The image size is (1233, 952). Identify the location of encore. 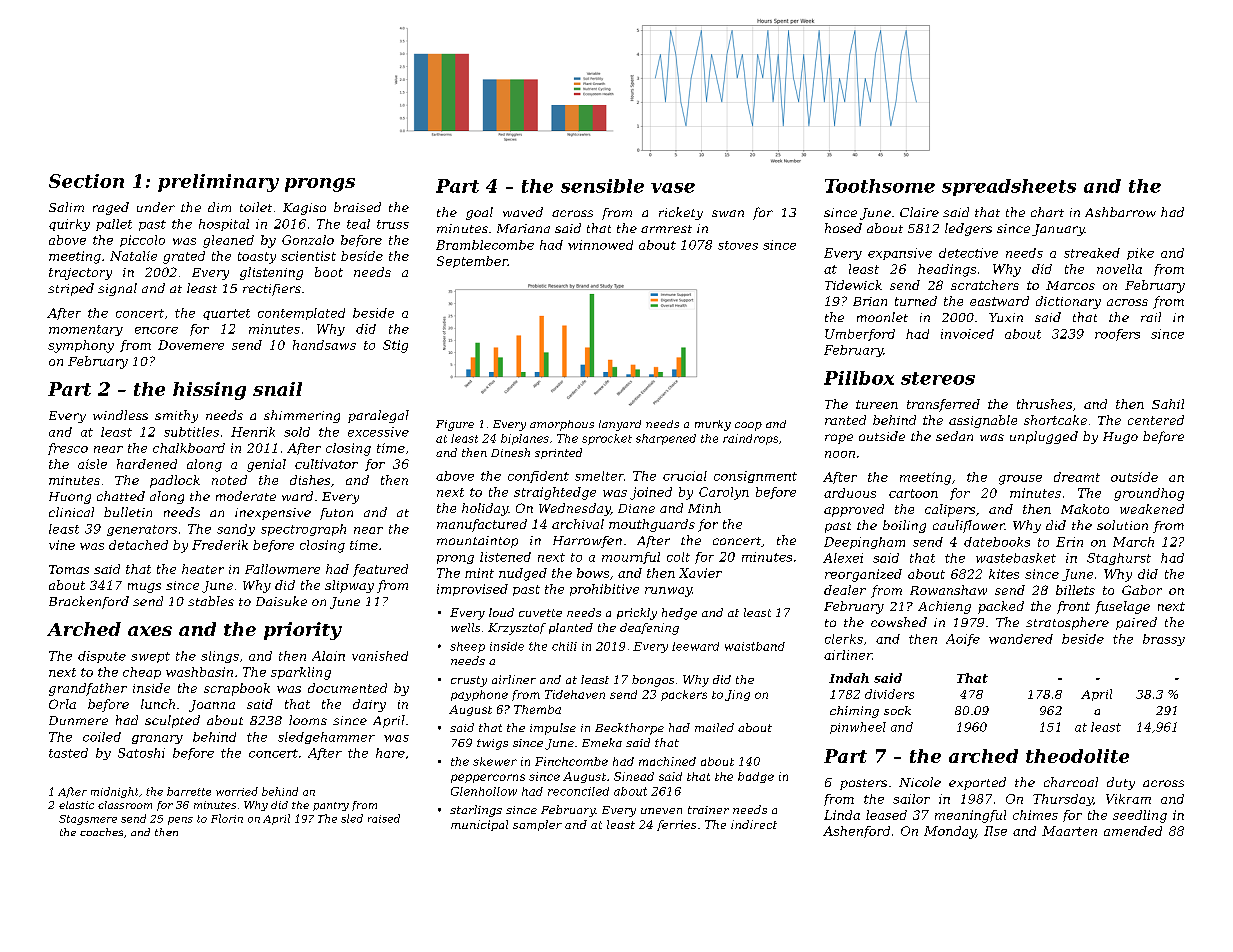
(156, 330).
